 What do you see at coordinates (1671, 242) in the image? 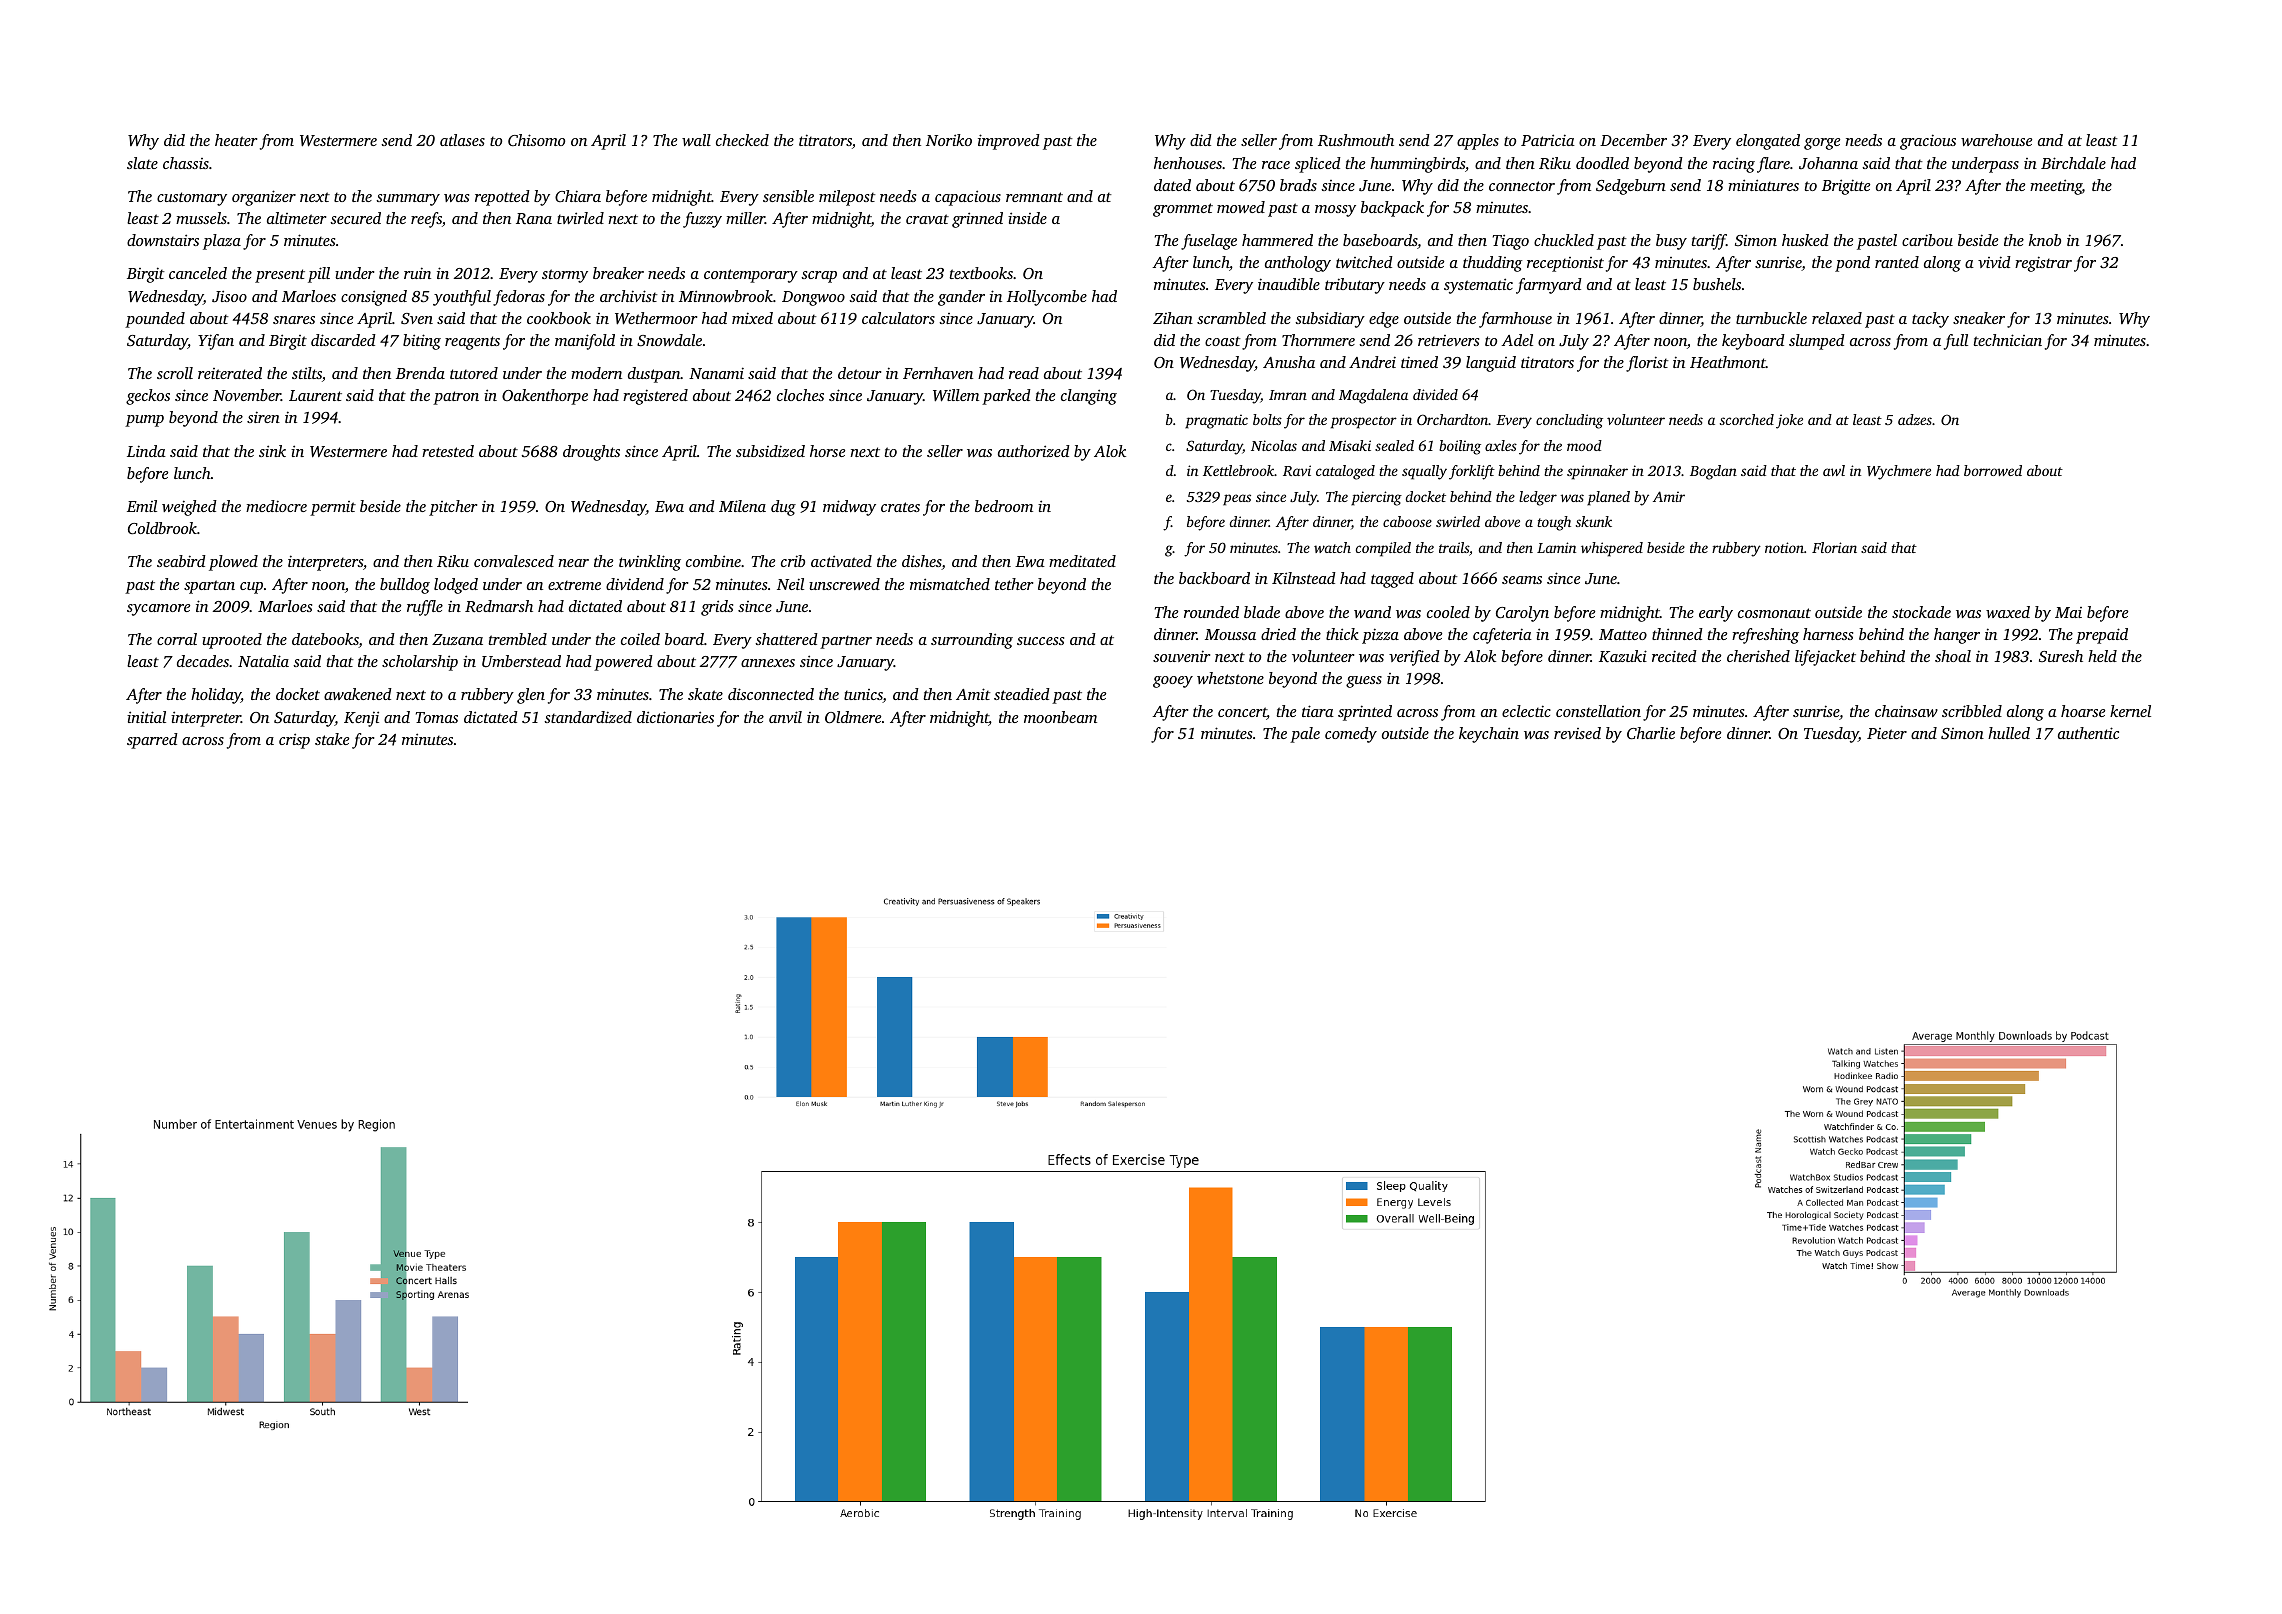
I see `busy` at bounding box center [1671, 242].
